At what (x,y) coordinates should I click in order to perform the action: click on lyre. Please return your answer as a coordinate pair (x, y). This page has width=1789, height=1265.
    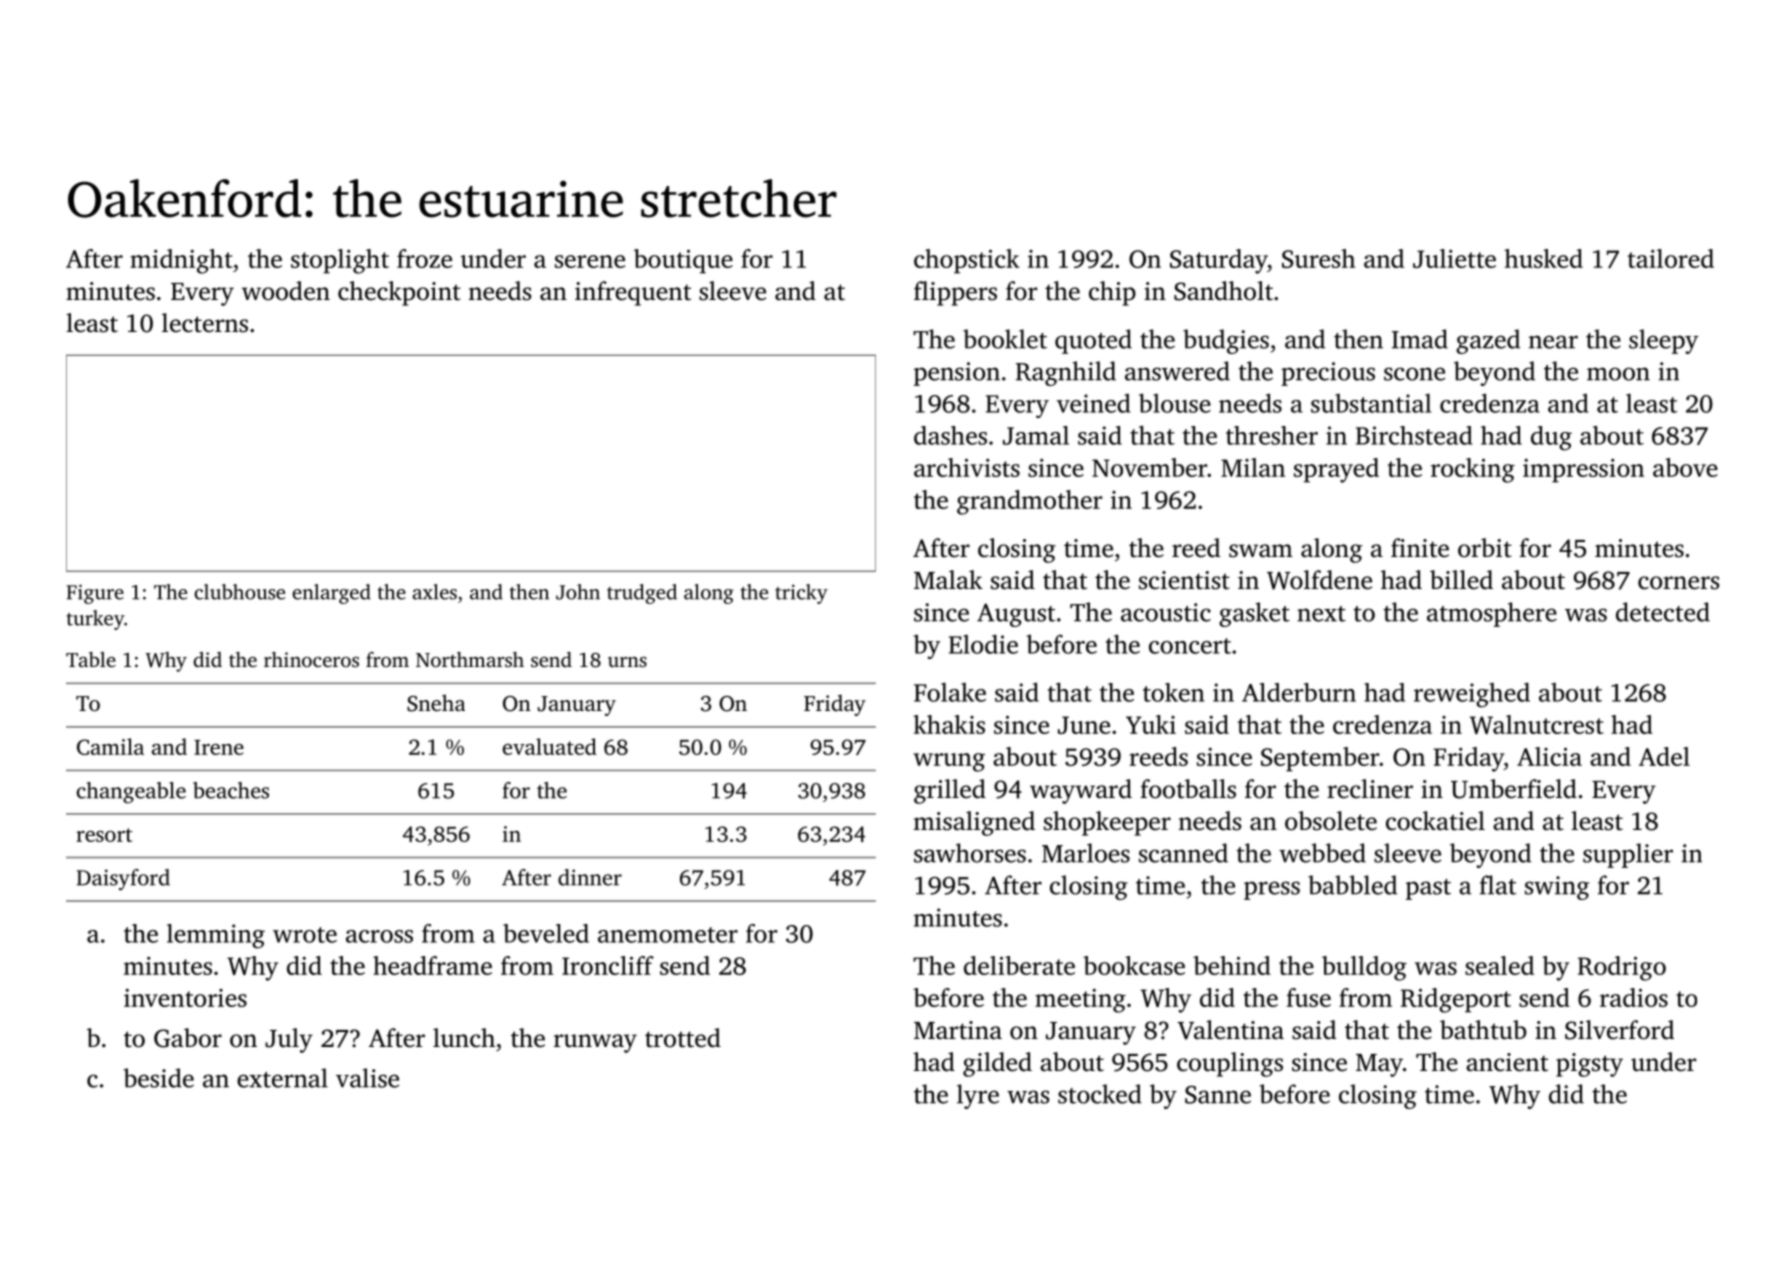
    Looking at the image, I should click on (978, 1096).
